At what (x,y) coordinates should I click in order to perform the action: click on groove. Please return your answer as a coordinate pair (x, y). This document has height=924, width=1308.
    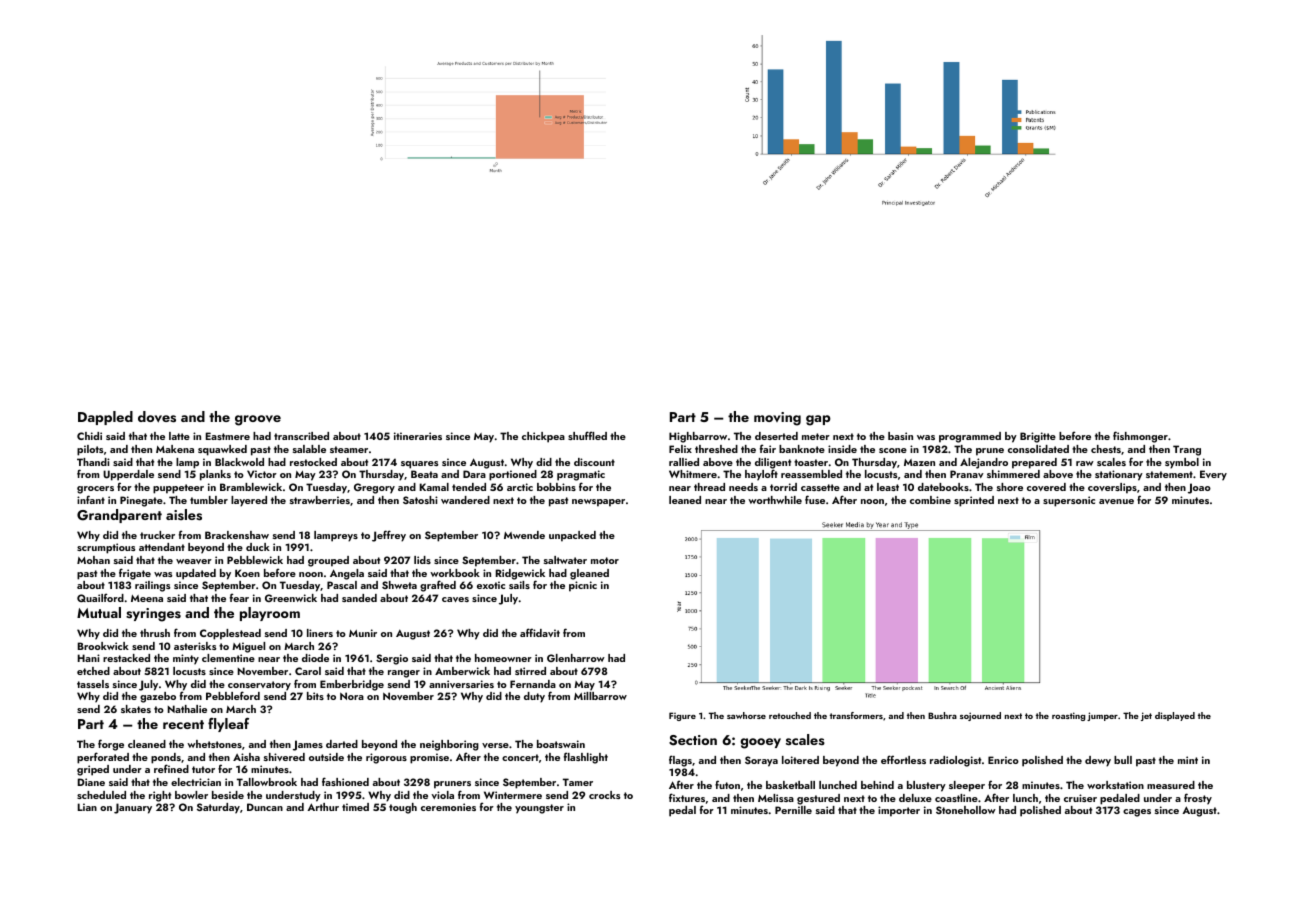
    Looking at the image, I should click on (258, 420).
